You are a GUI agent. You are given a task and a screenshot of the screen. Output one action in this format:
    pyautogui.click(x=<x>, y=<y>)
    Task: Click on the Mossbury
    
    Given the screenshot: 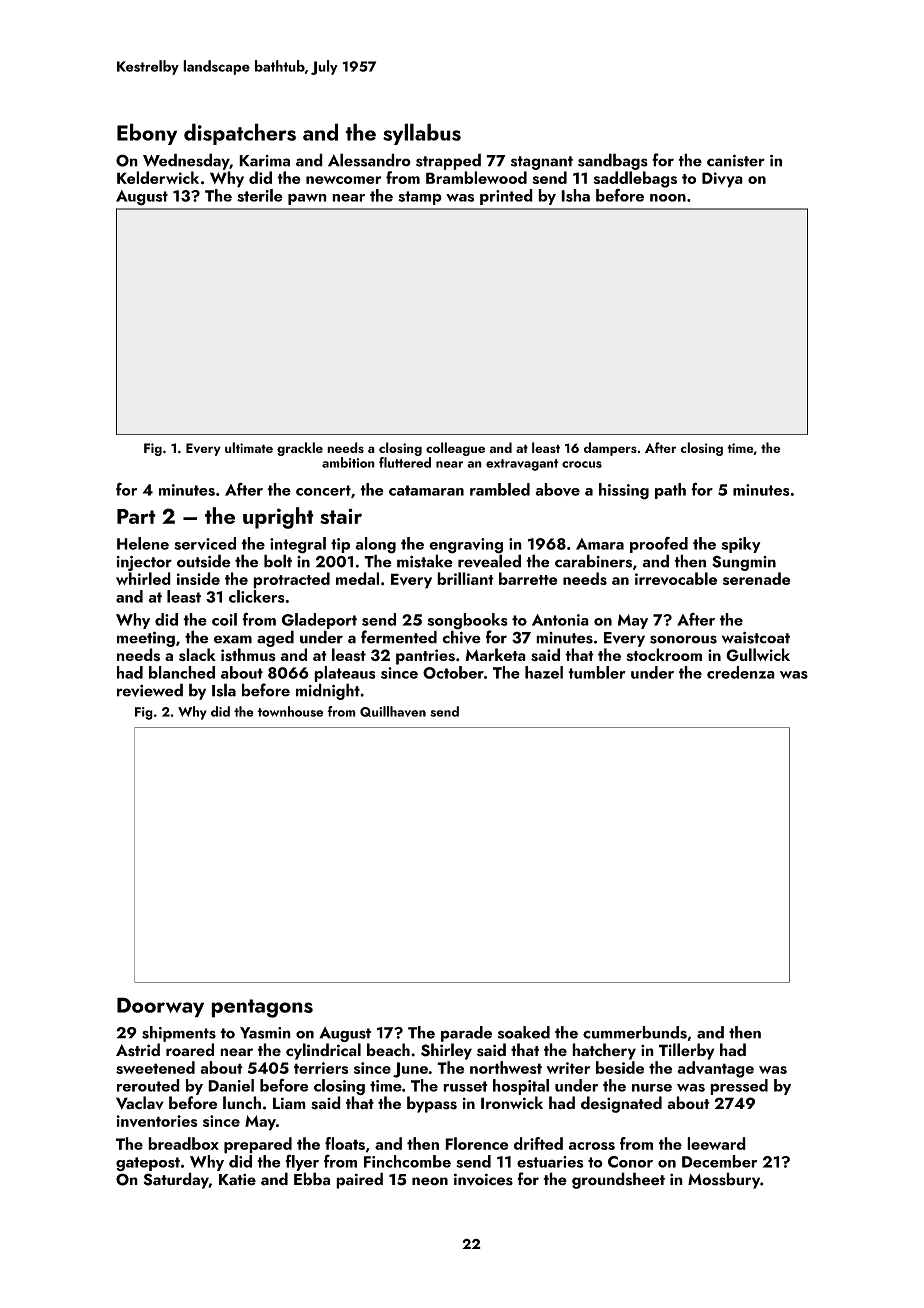 What is the action you would take?
    pyautogui.click(x=724, y=1180)
